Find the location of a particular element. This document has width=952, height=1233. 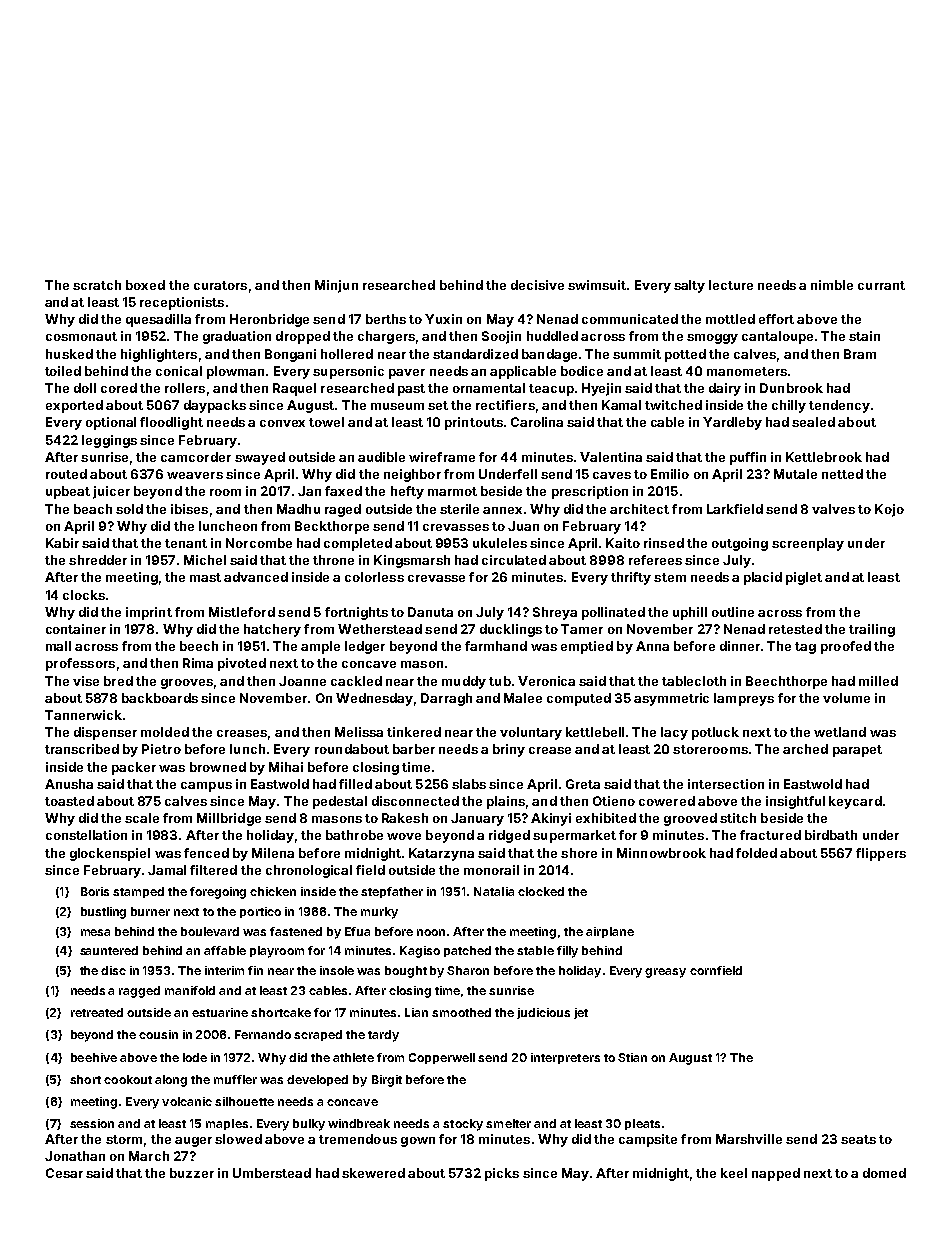

pivoted is located at coordinates (242, 664).
